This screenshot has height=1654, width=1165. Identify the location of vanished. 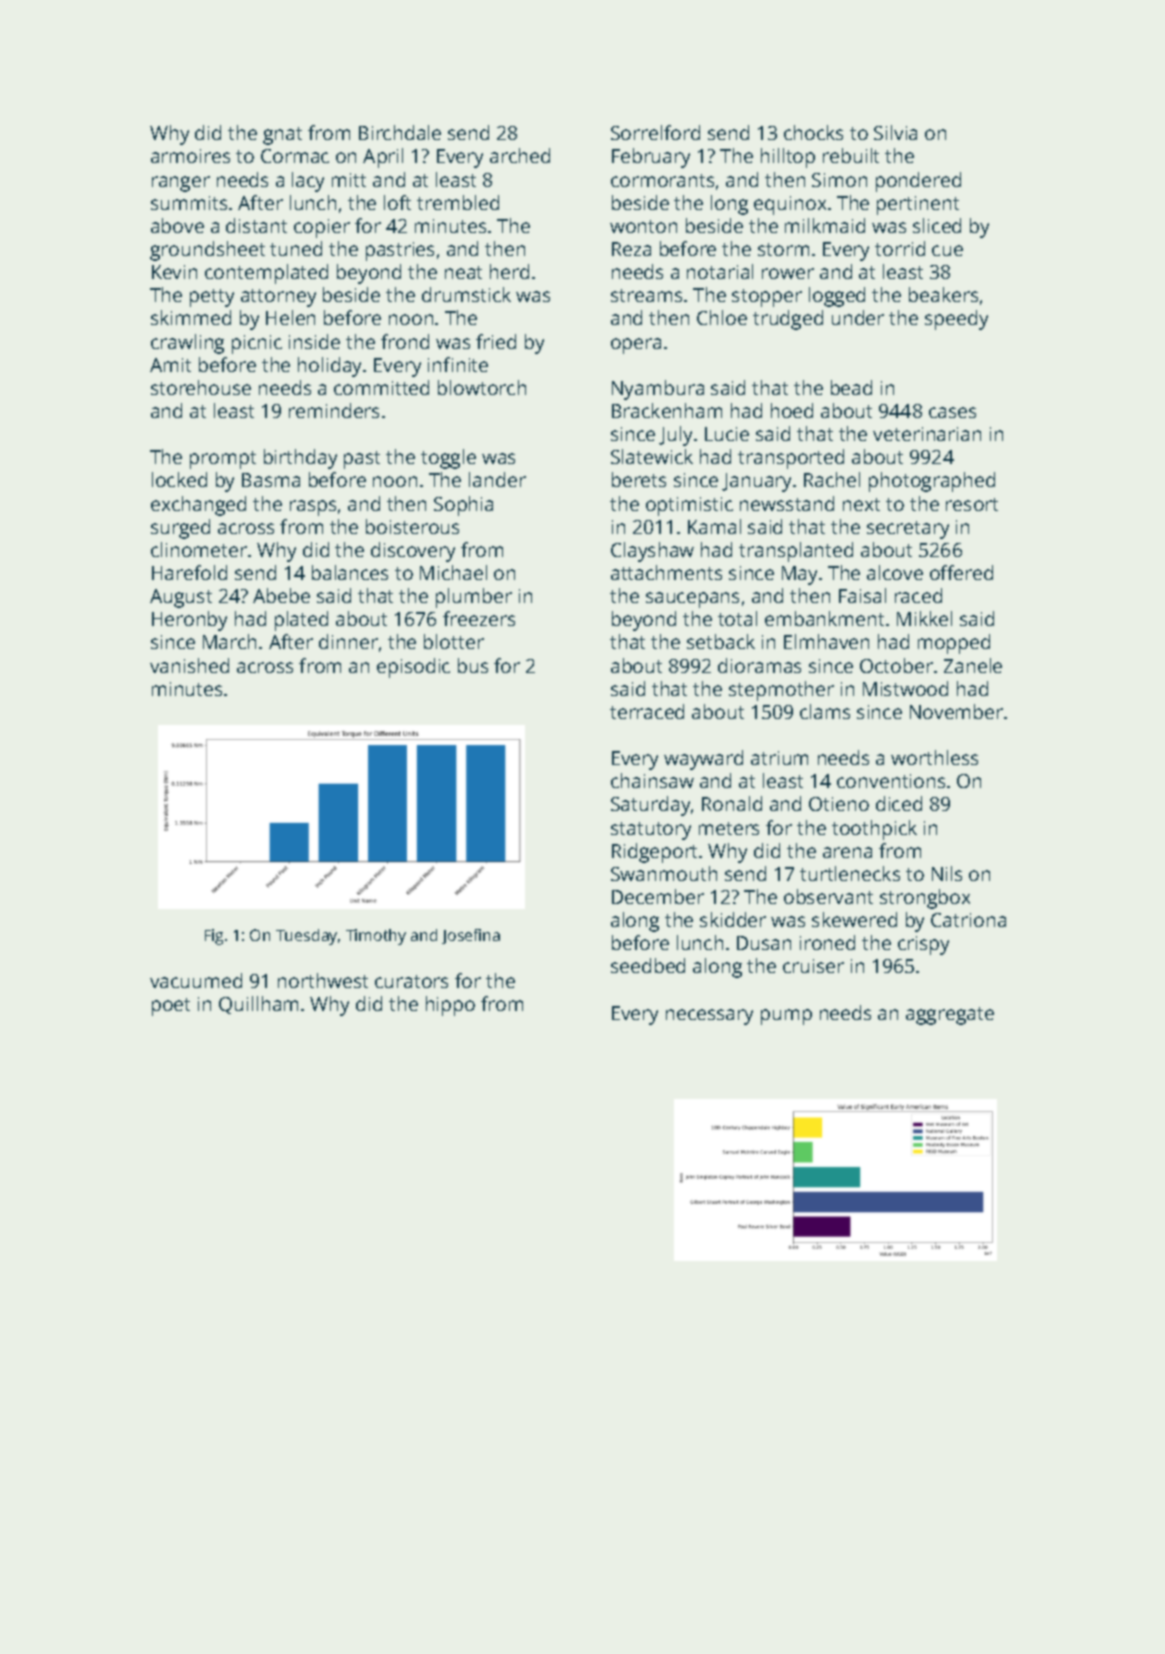
(189, 665).
